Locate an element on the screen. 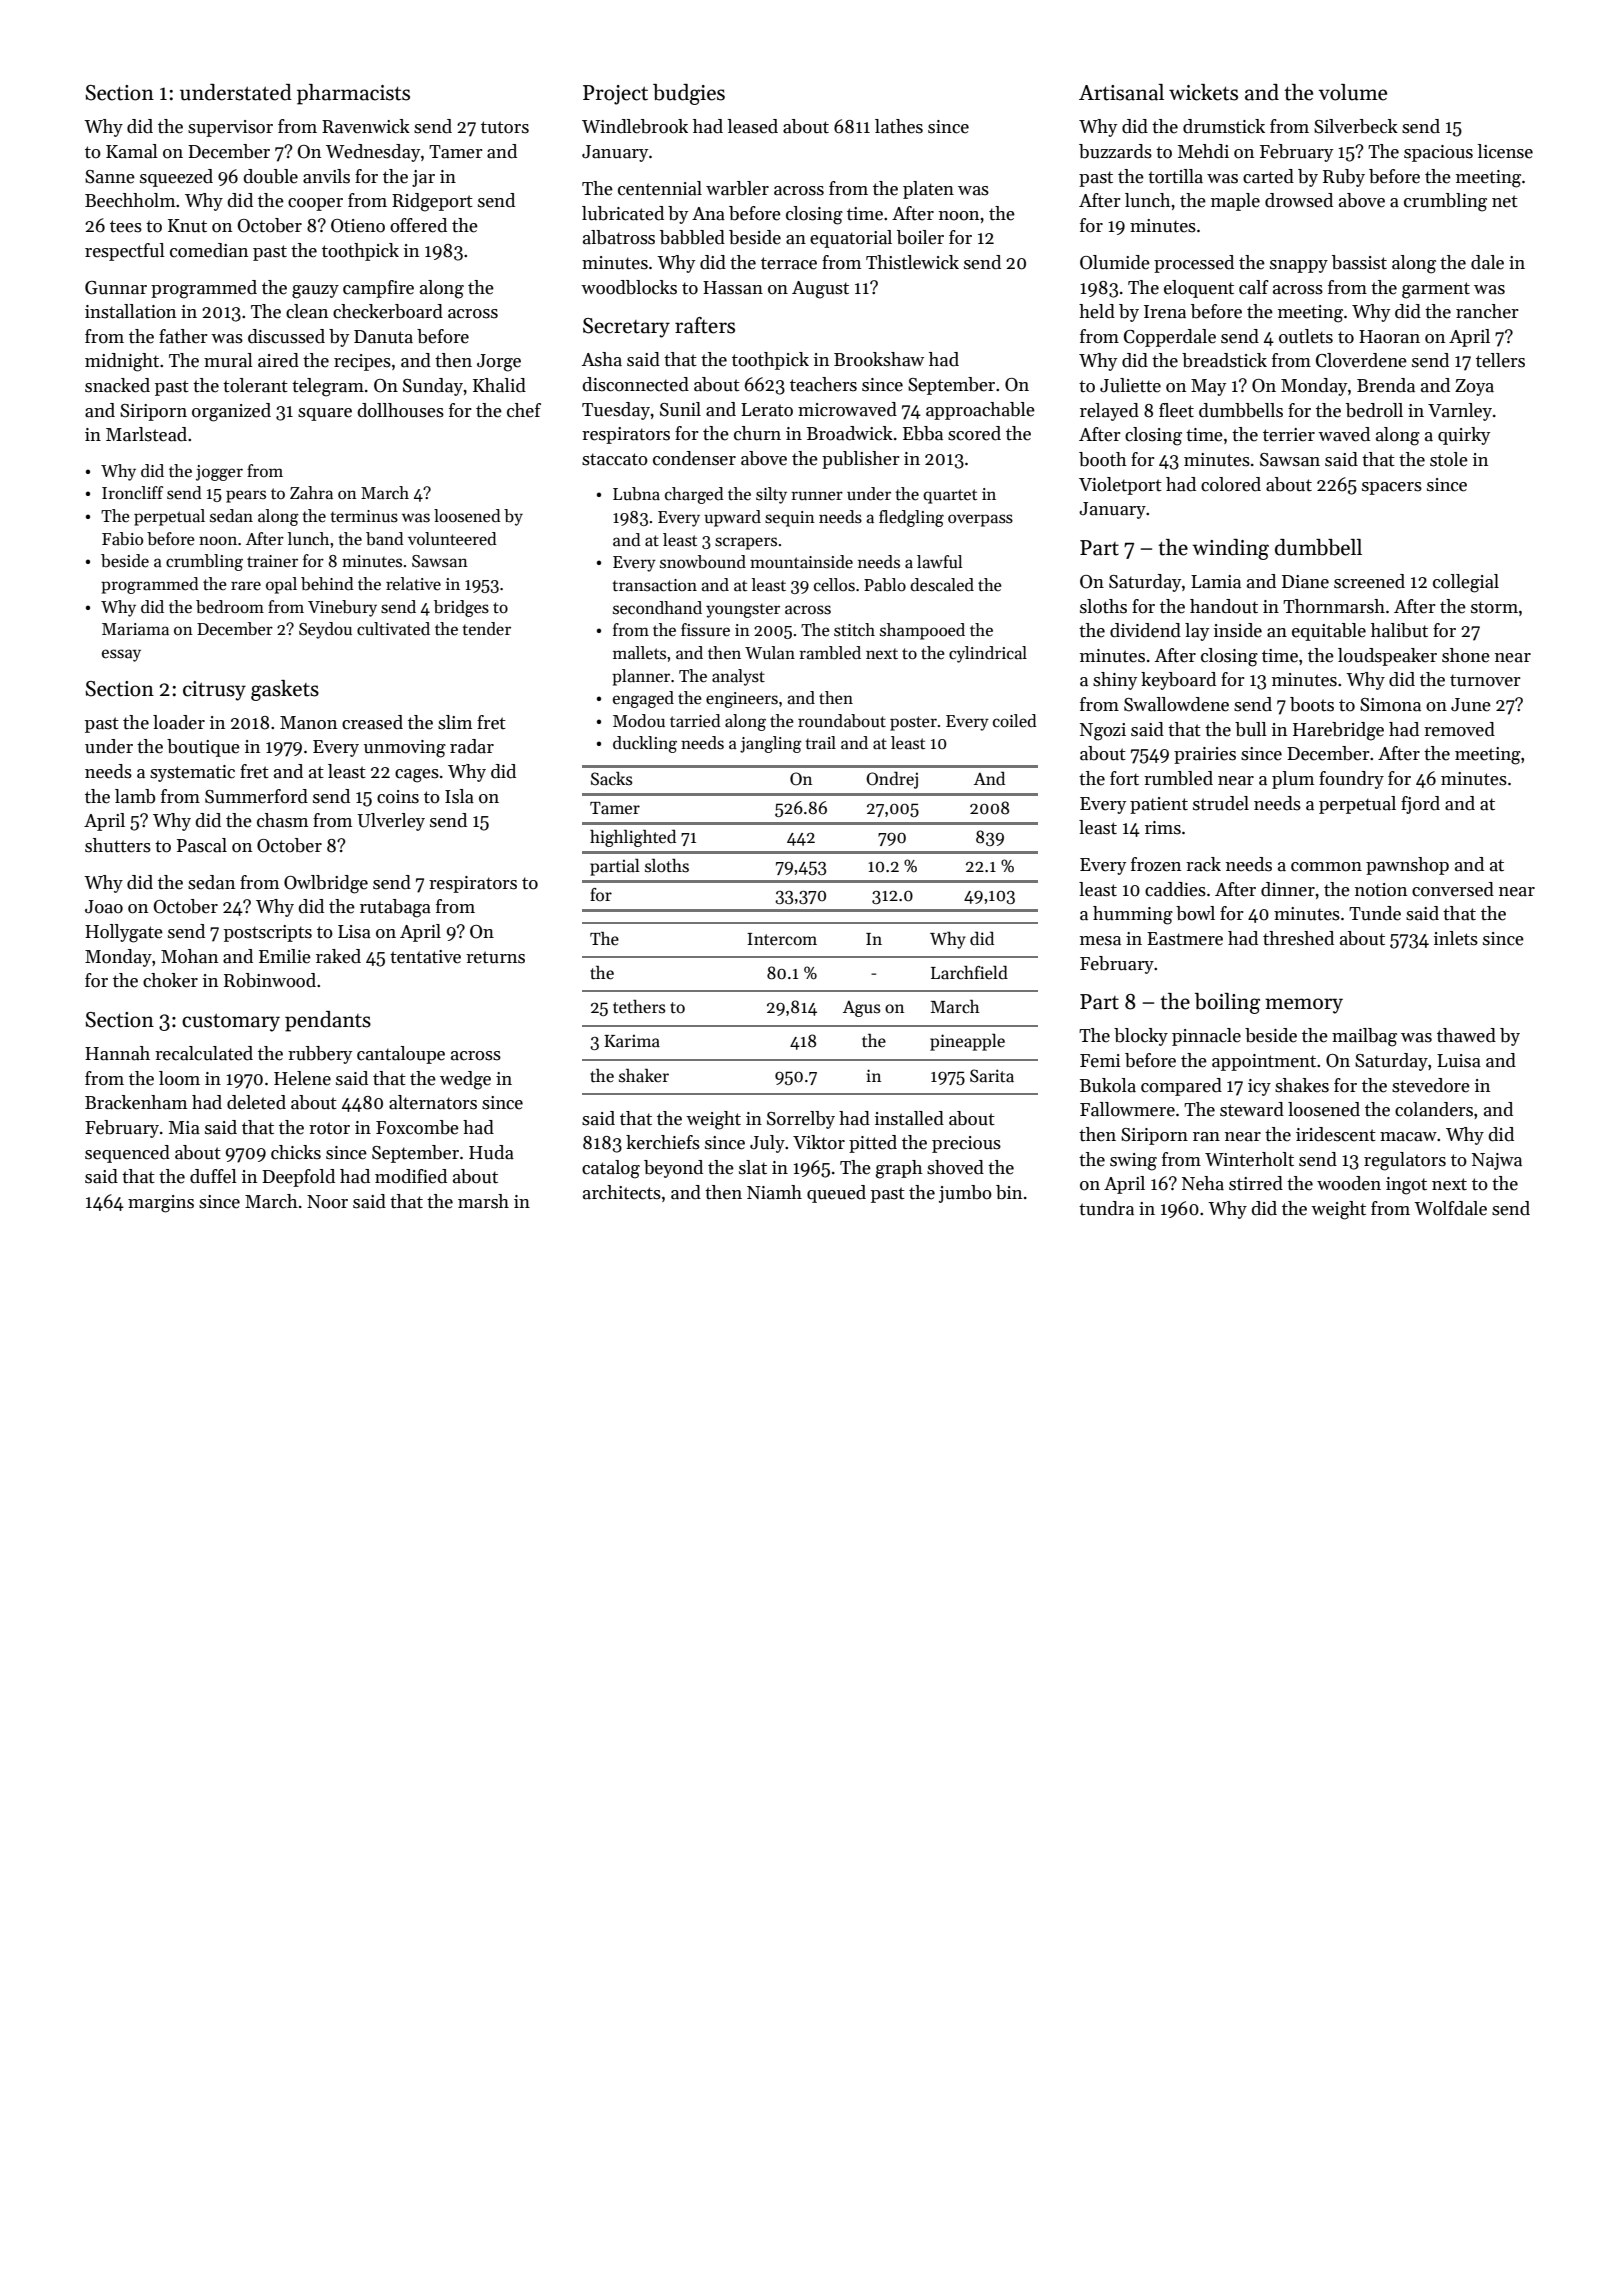 The image size is (1620, 2292). volume is located at coordinates (1353, 92).
